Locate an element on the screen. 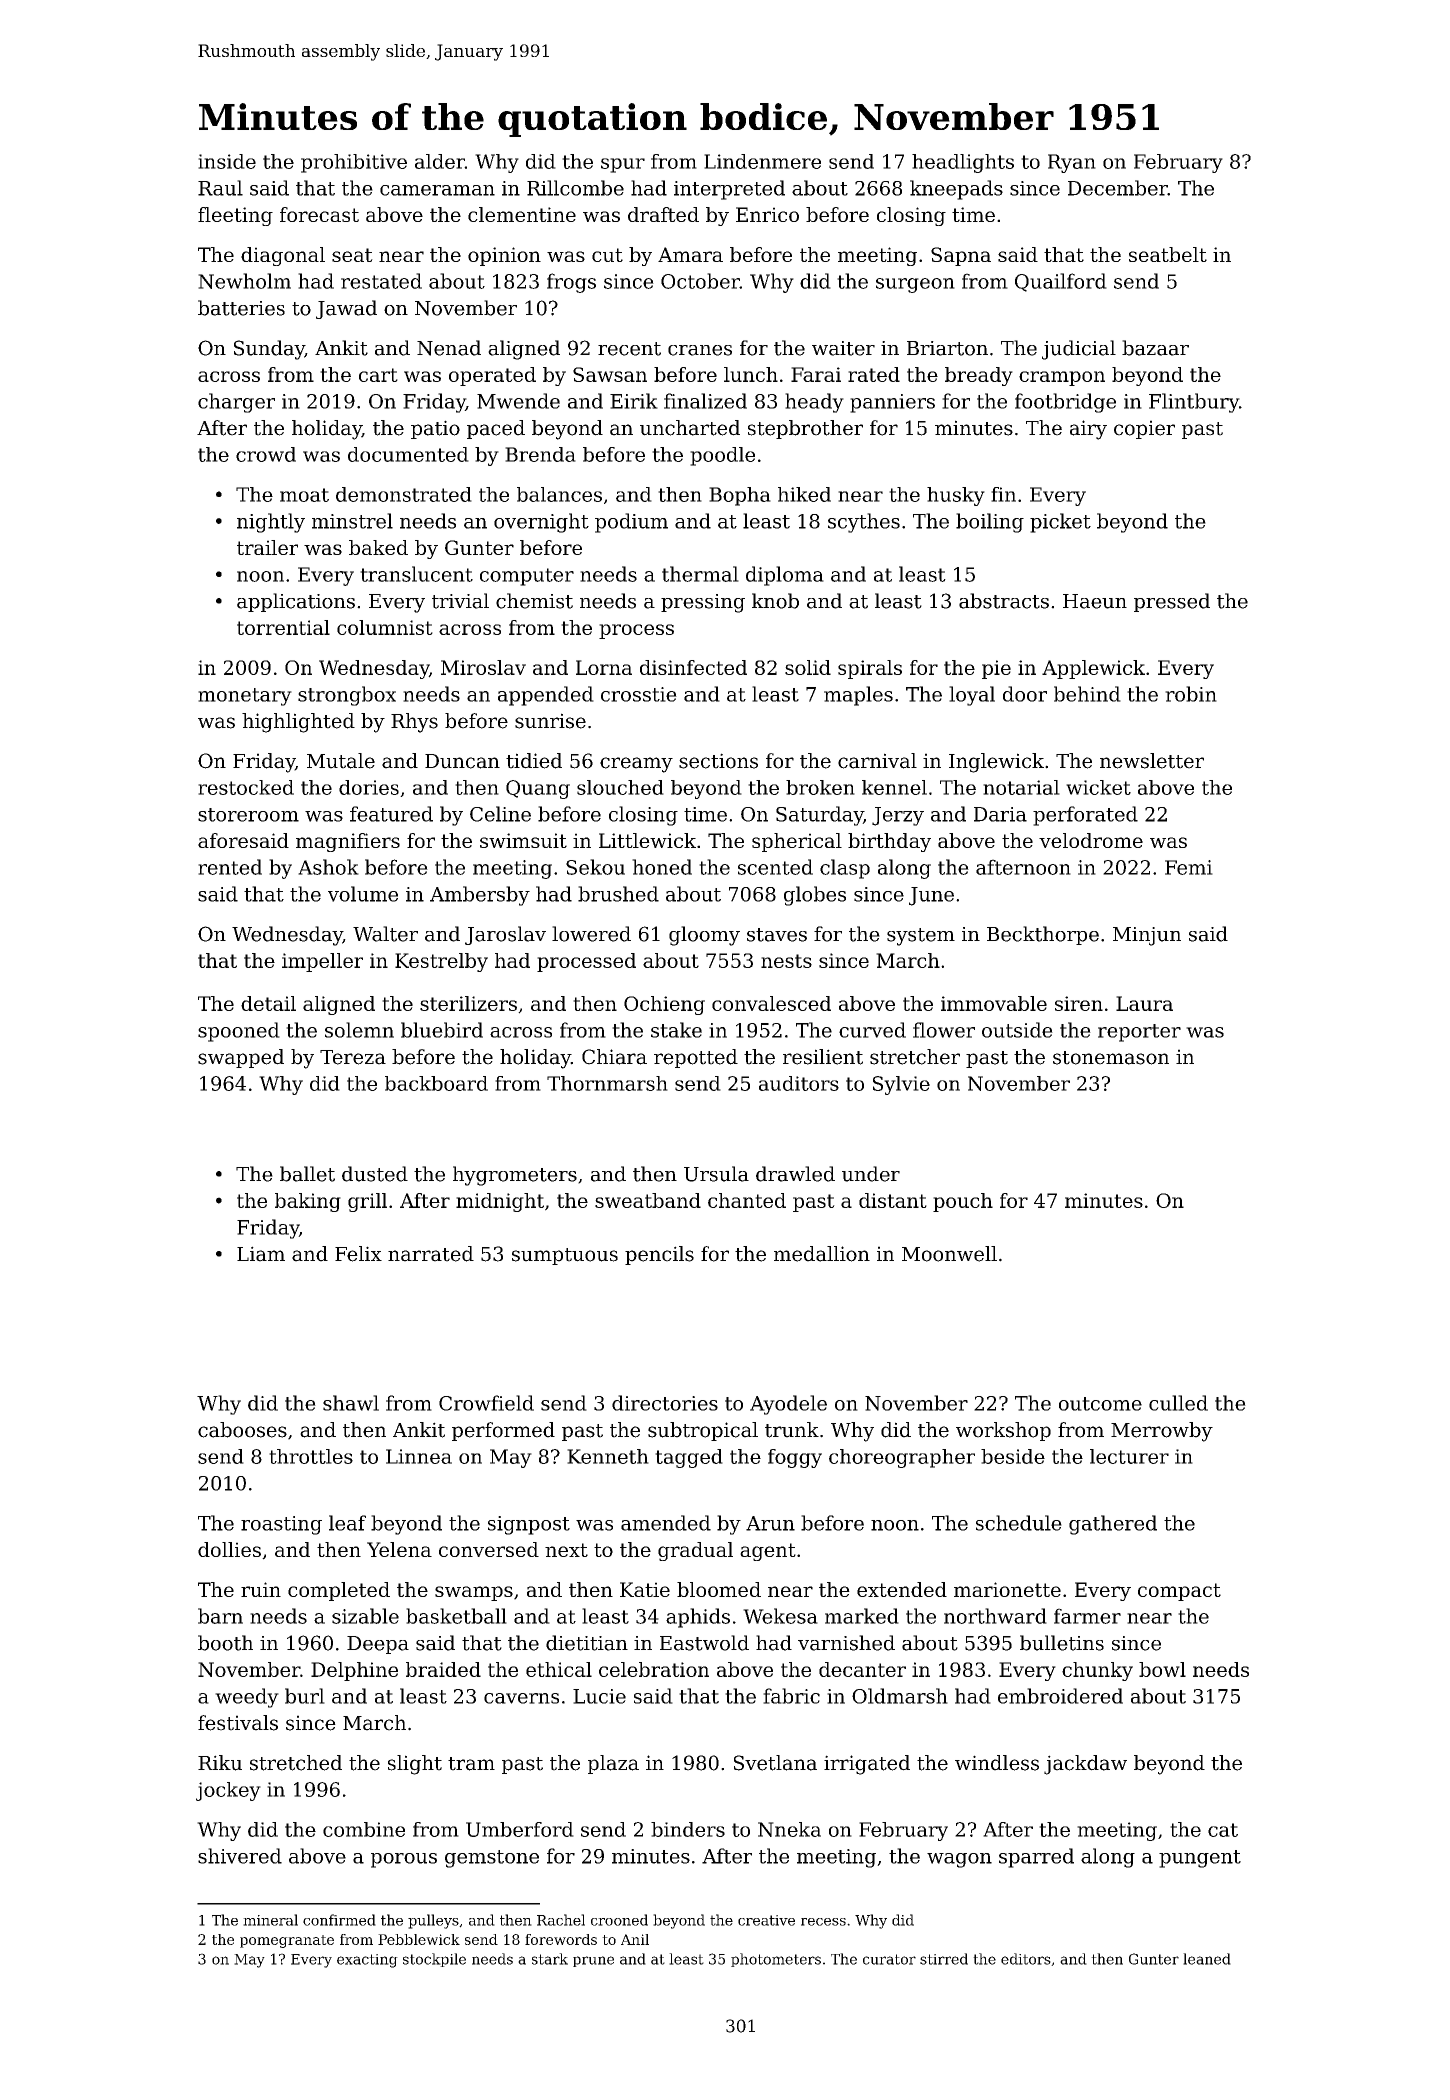 This screenshot has width=1450, height=2100. cranes is located at coordinates (700, 350).
